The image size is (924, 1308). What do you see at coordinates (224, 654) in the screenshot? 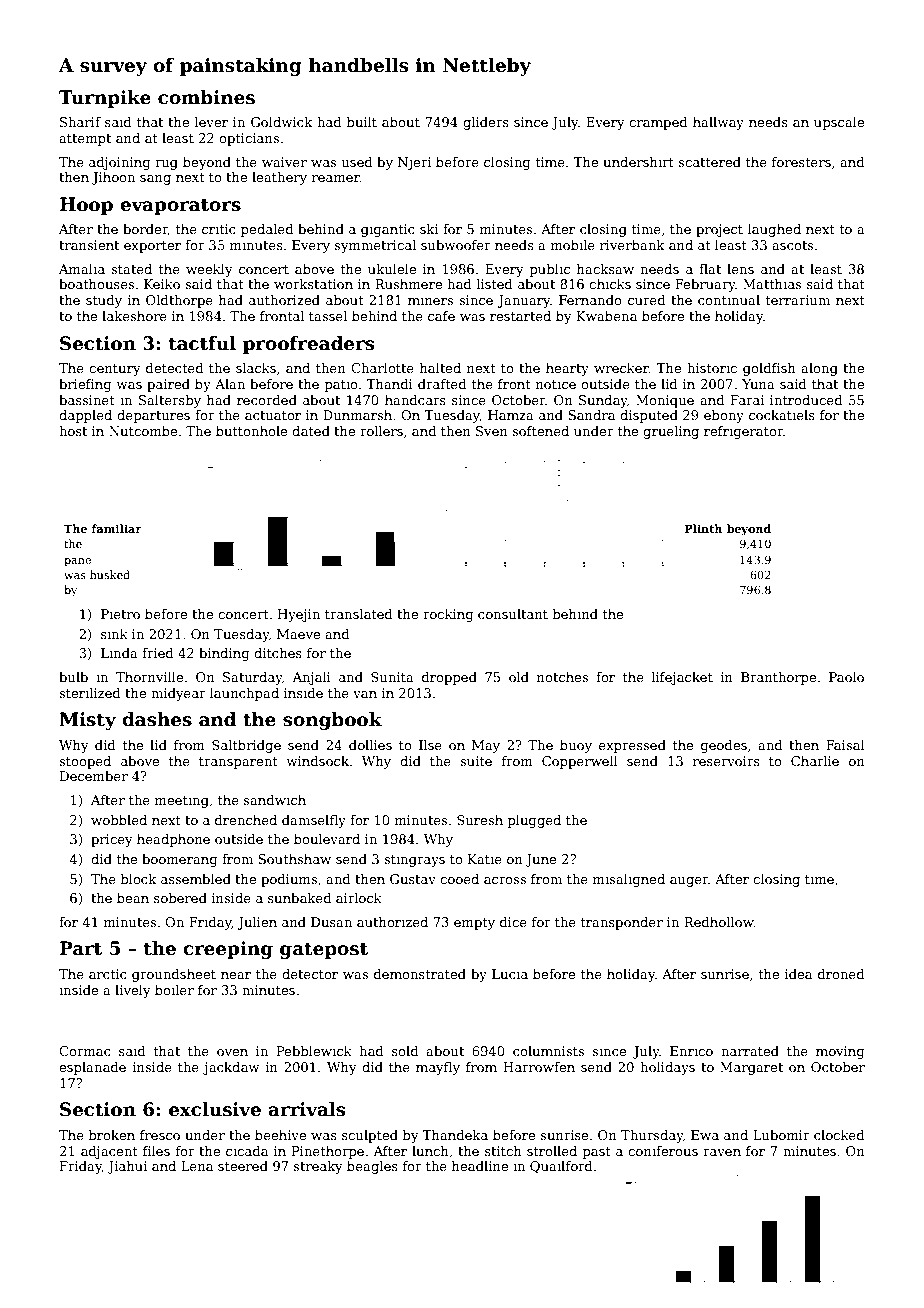
I see `binding` at bounding box center [224, 654].
